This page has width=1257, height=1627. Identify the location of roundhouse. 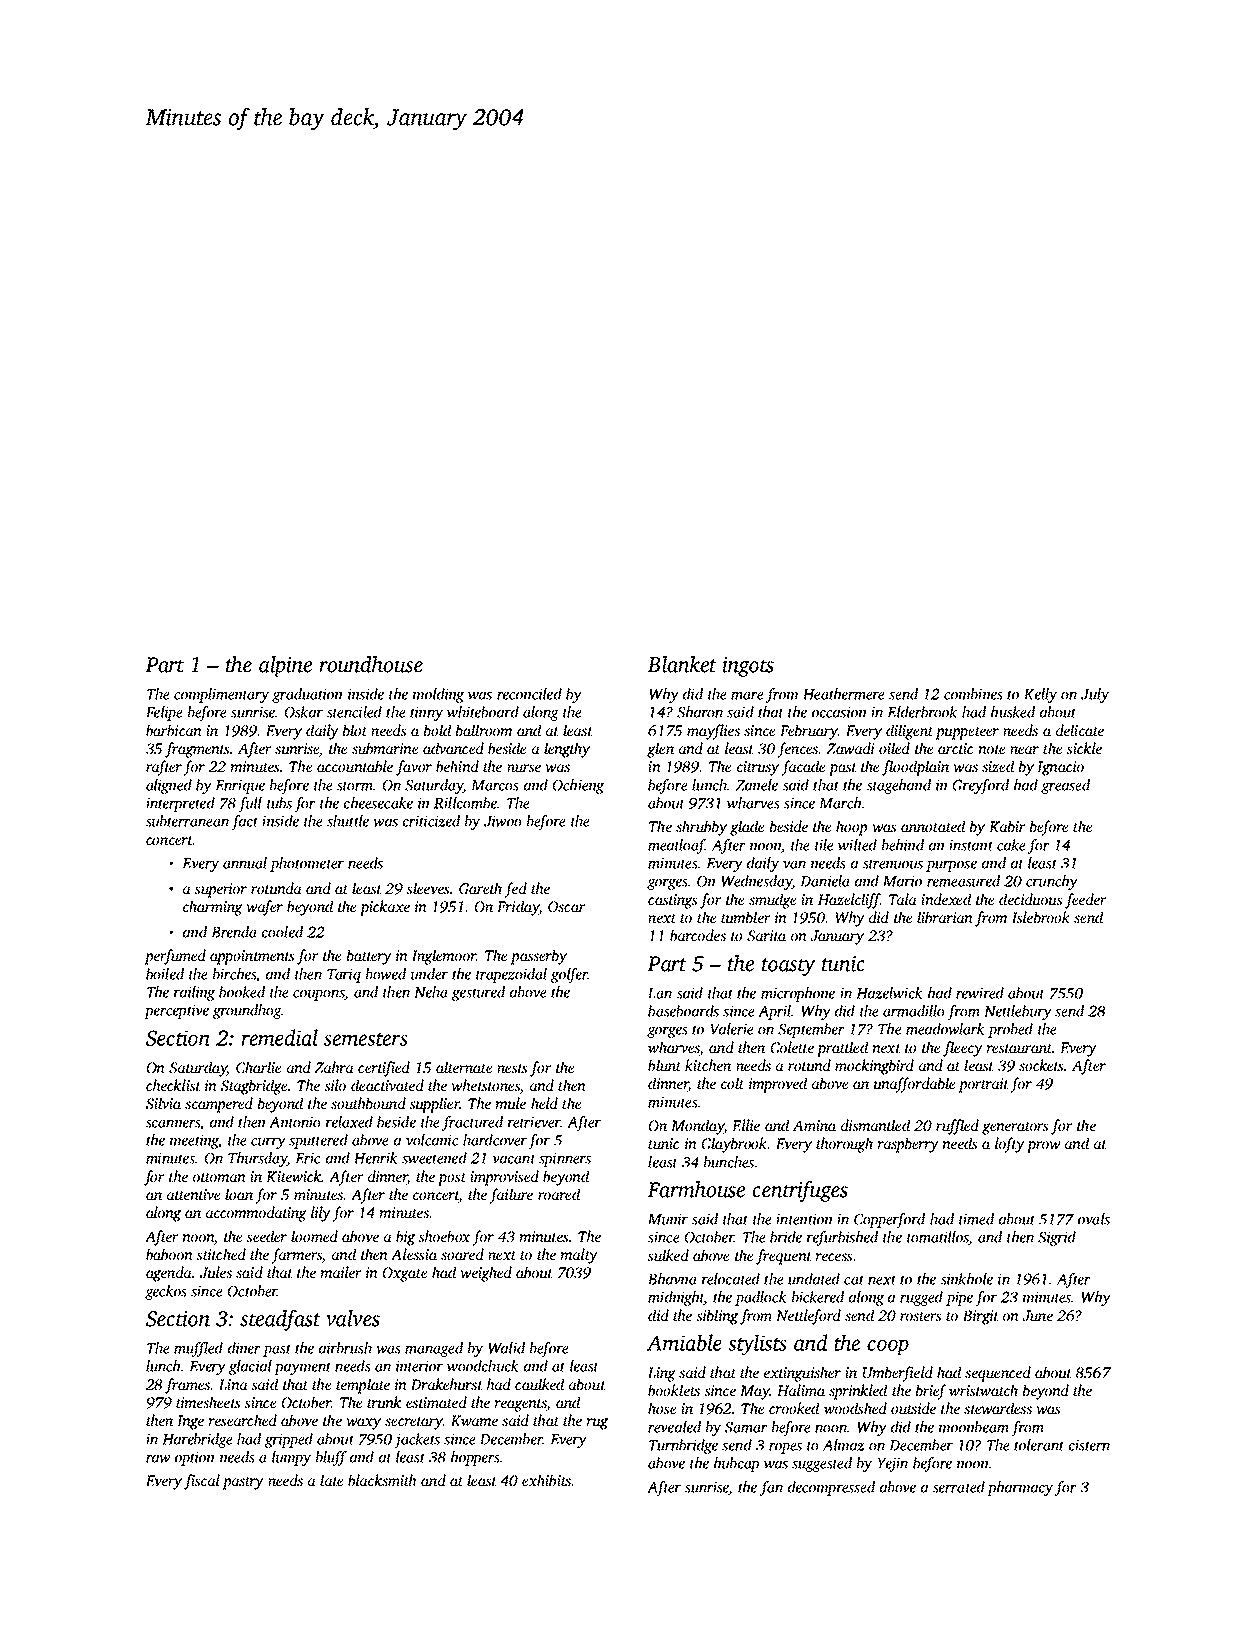
(371, 664).
